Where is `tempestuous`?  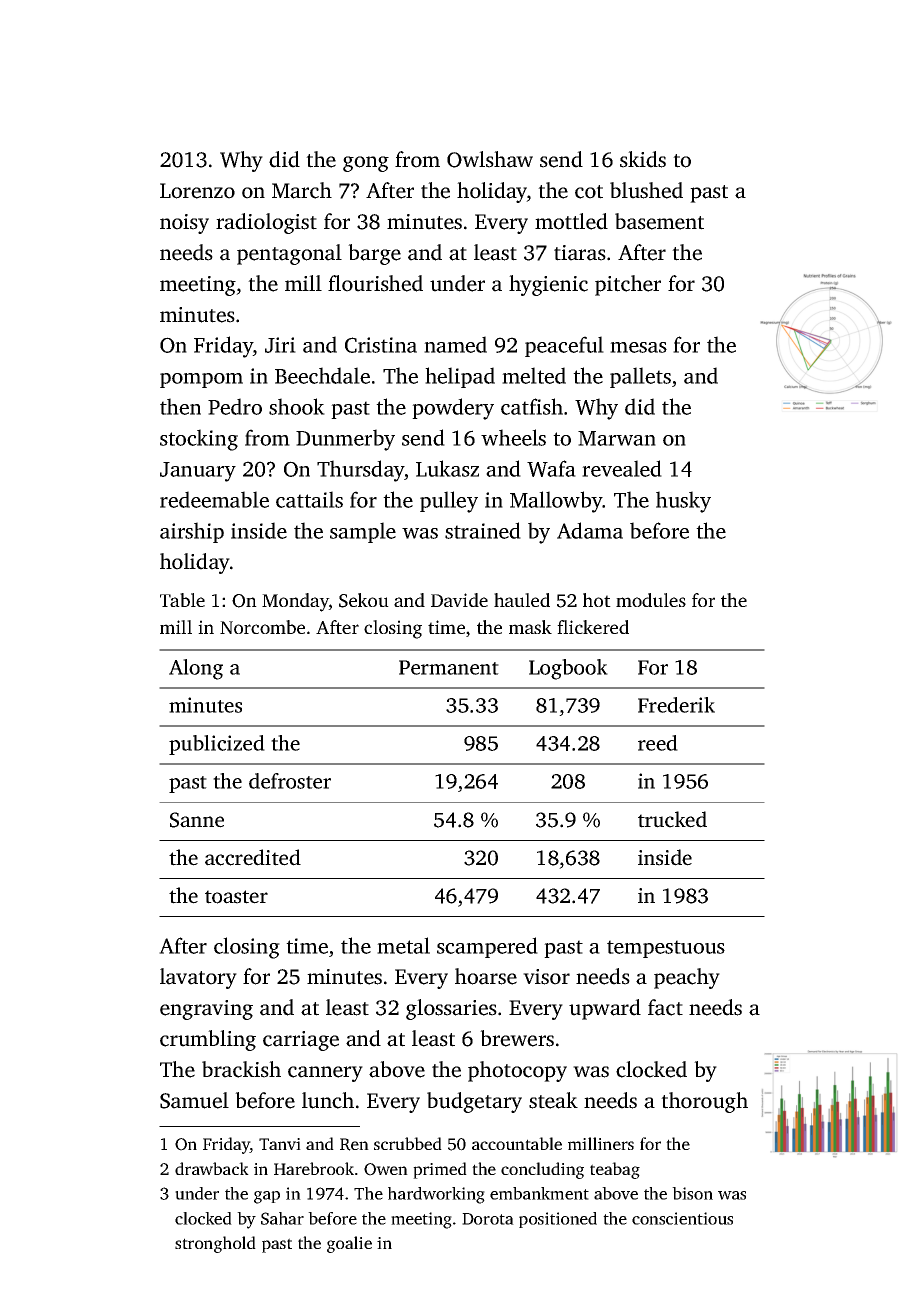
tempestuous is located at coordinates (666, 949).
